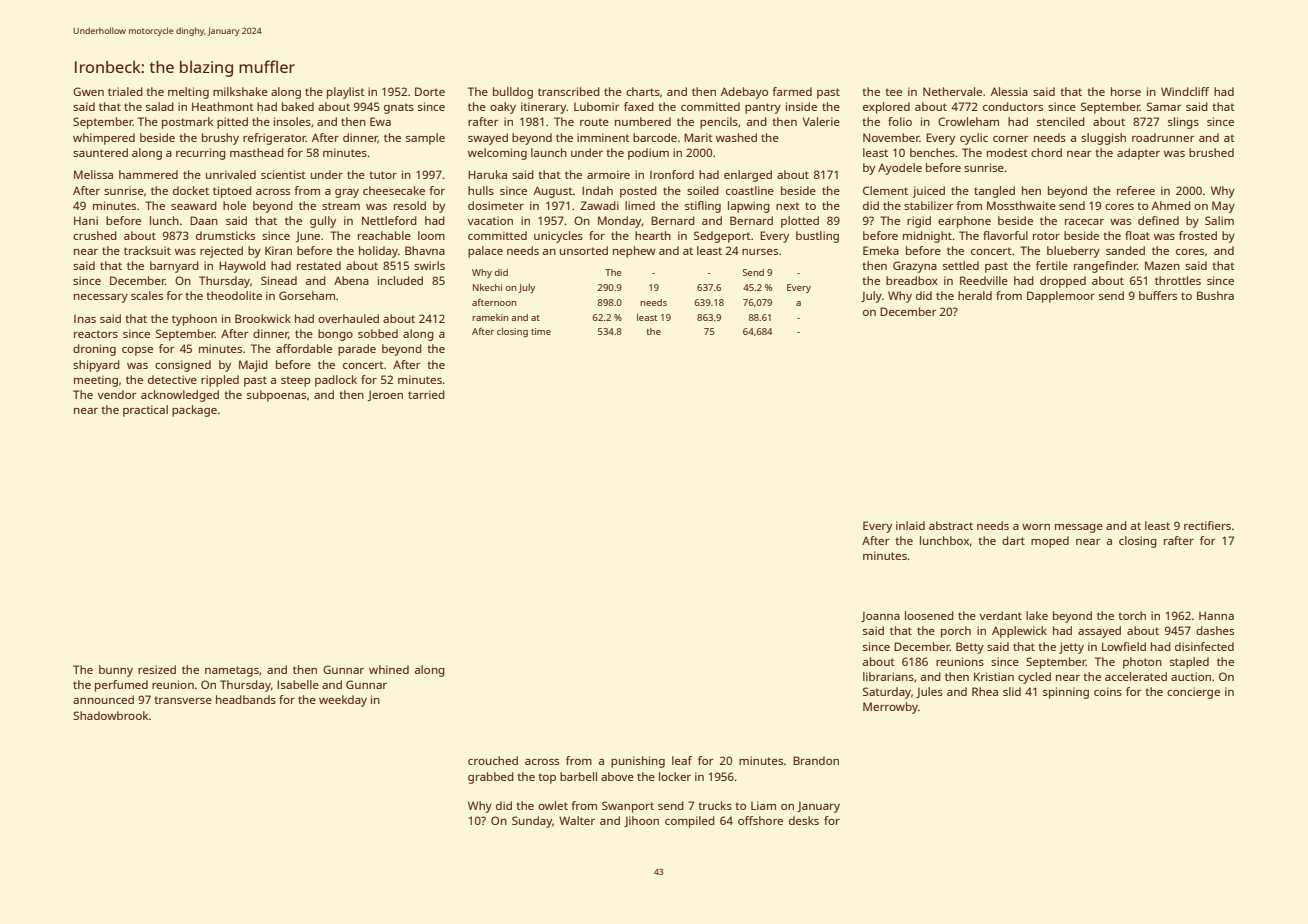  What do you see at coordinates (380, 121) in the page?
I see `Ewa` at bounding box center [380, 121].
